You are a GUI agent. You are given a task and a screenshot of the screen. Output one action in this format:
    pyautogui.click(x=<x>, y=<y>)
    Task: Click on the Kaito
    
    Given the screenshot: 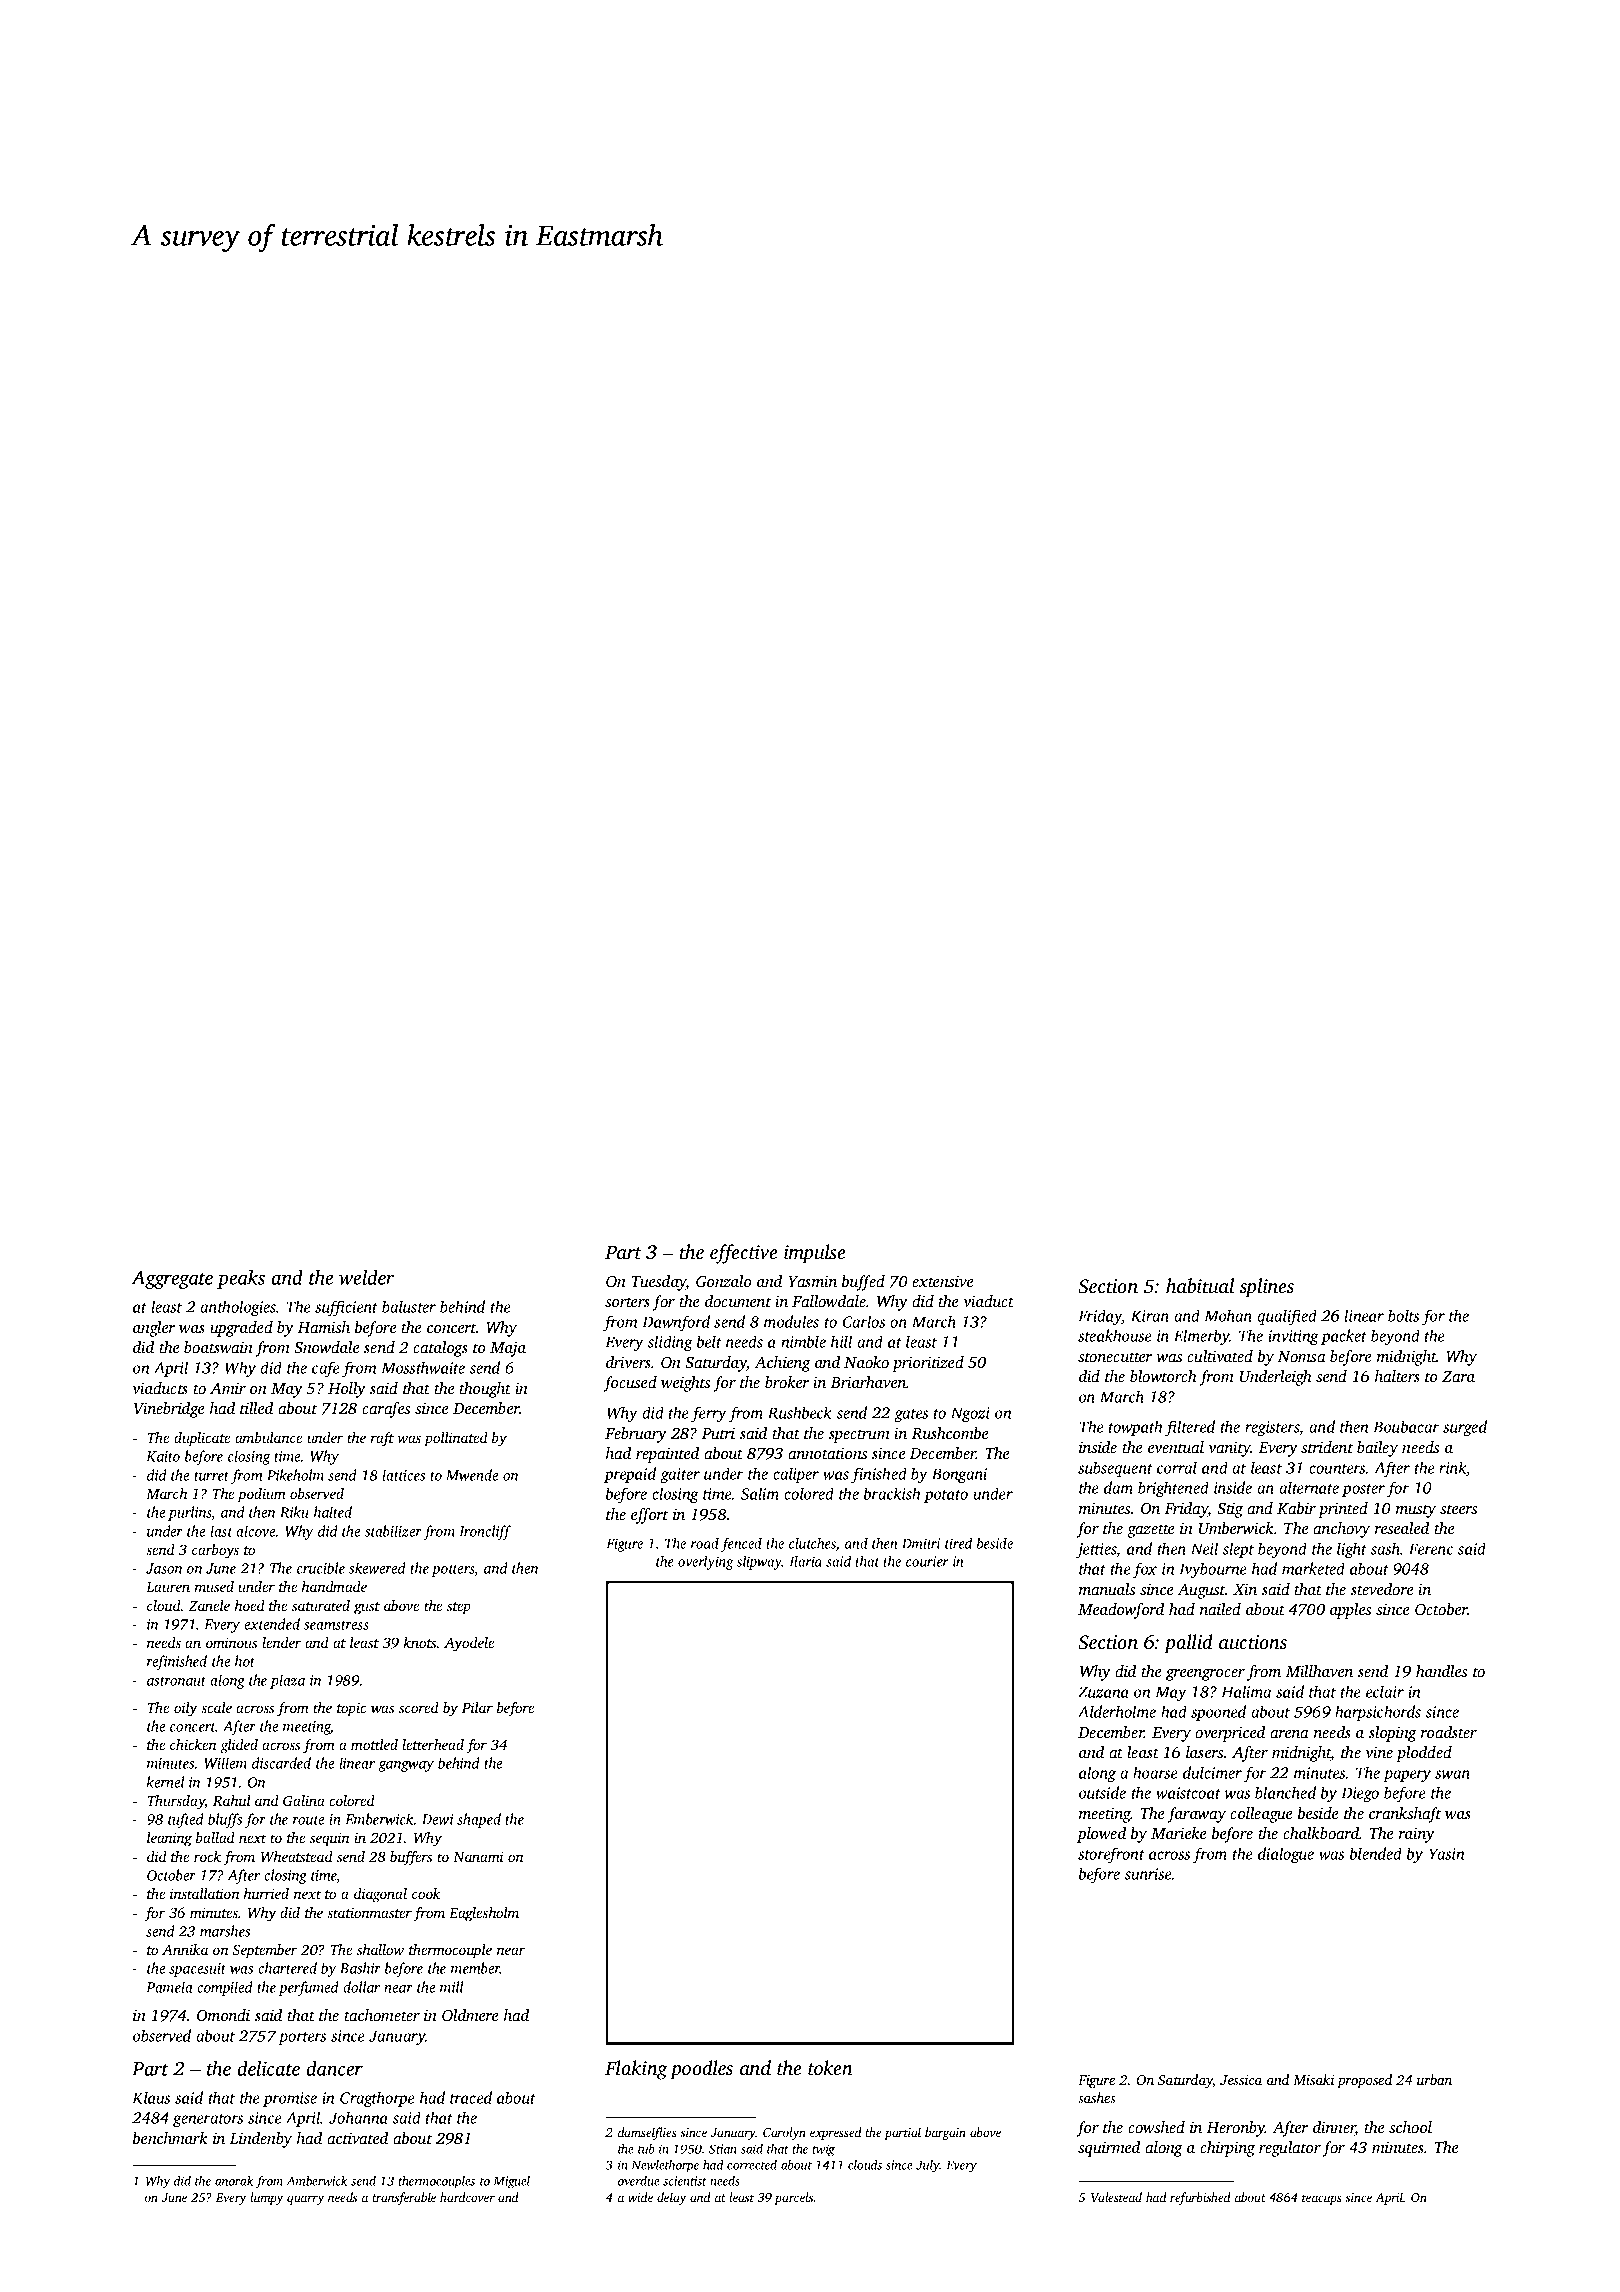 What is the action you would take?
    pyautogui.click(x=163, y=1456)
